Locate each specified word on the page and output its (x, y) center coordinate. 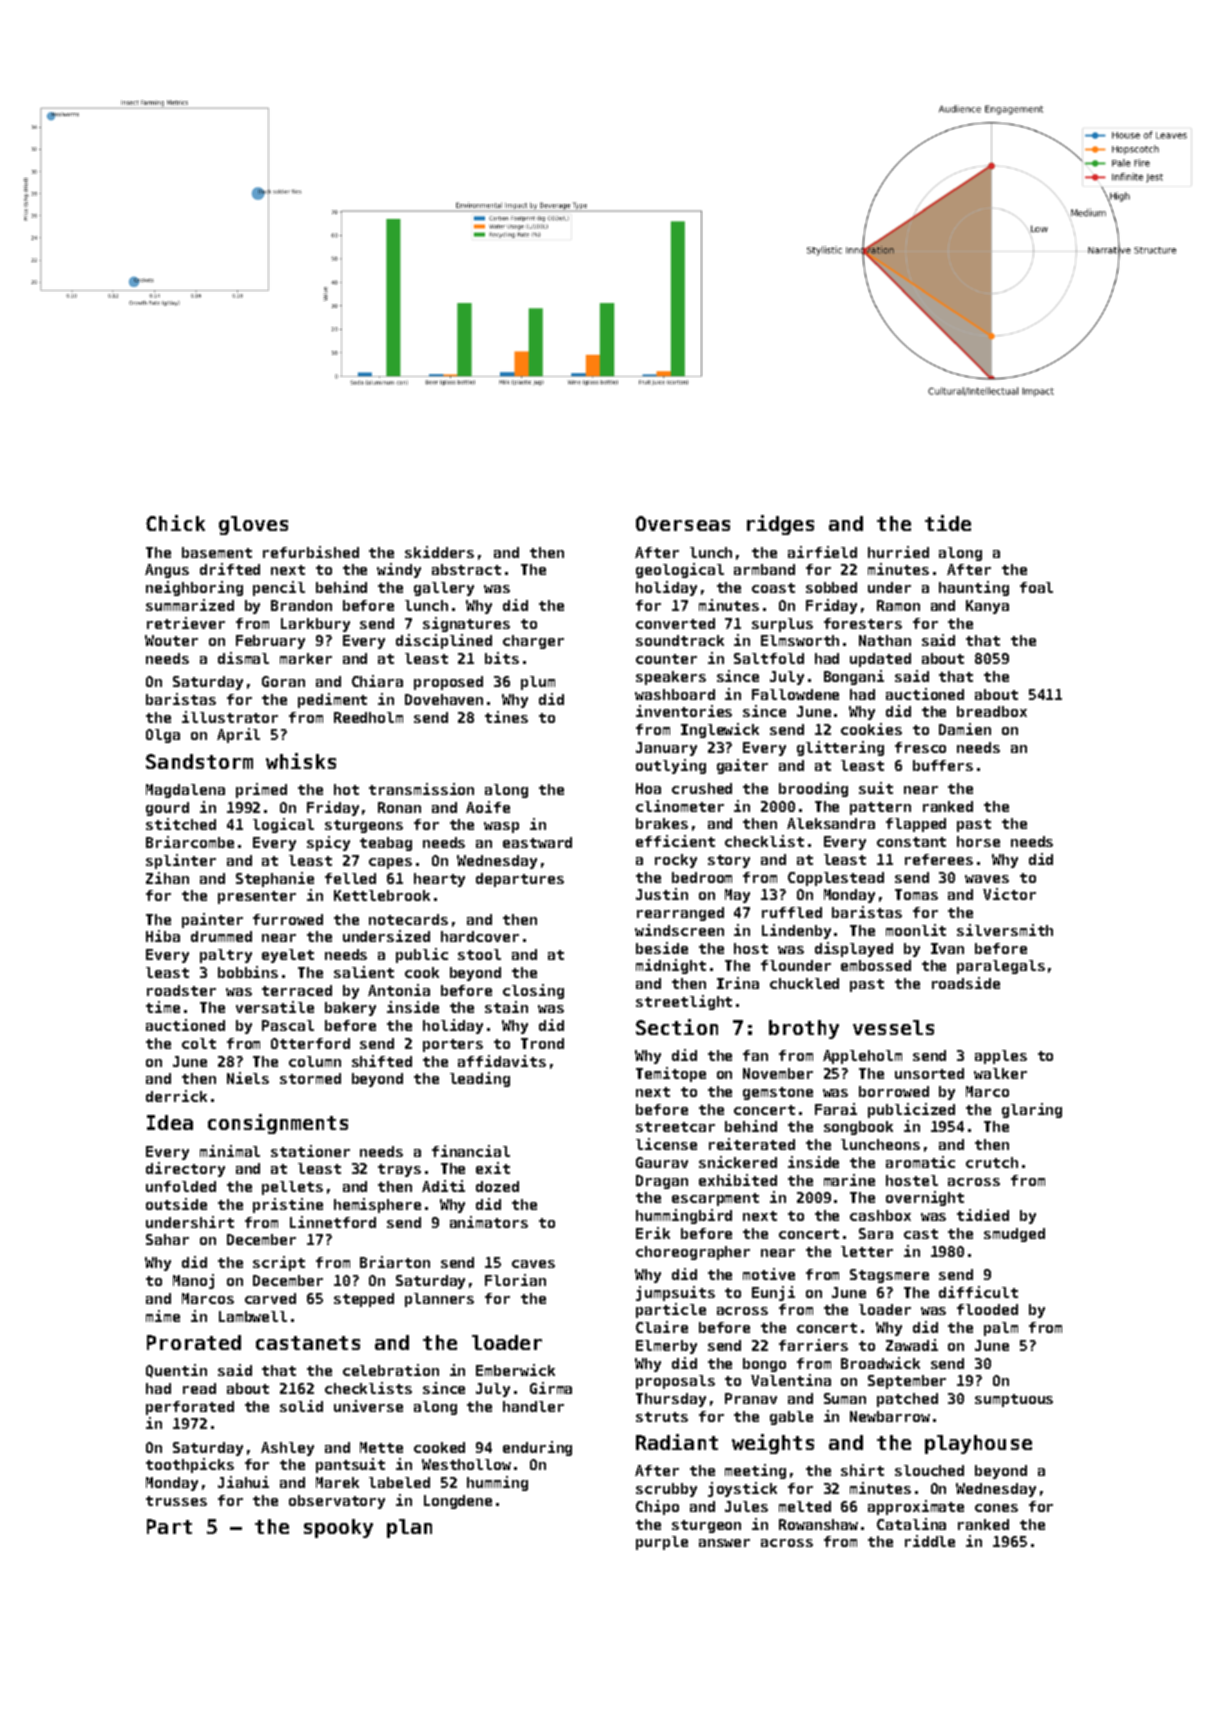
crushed (702, 788)
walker (1000, 1073)
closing (533, 991)
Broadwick (880, 1363)
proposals (675, 1382)
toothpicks (190, 1465)
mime (163, 1316)
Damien (965, 729)
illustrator (230, 717)
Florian (515, 1280)
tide (948, 523)
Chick (175, 523)
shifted (382, 1061)
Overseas (683, 523)
